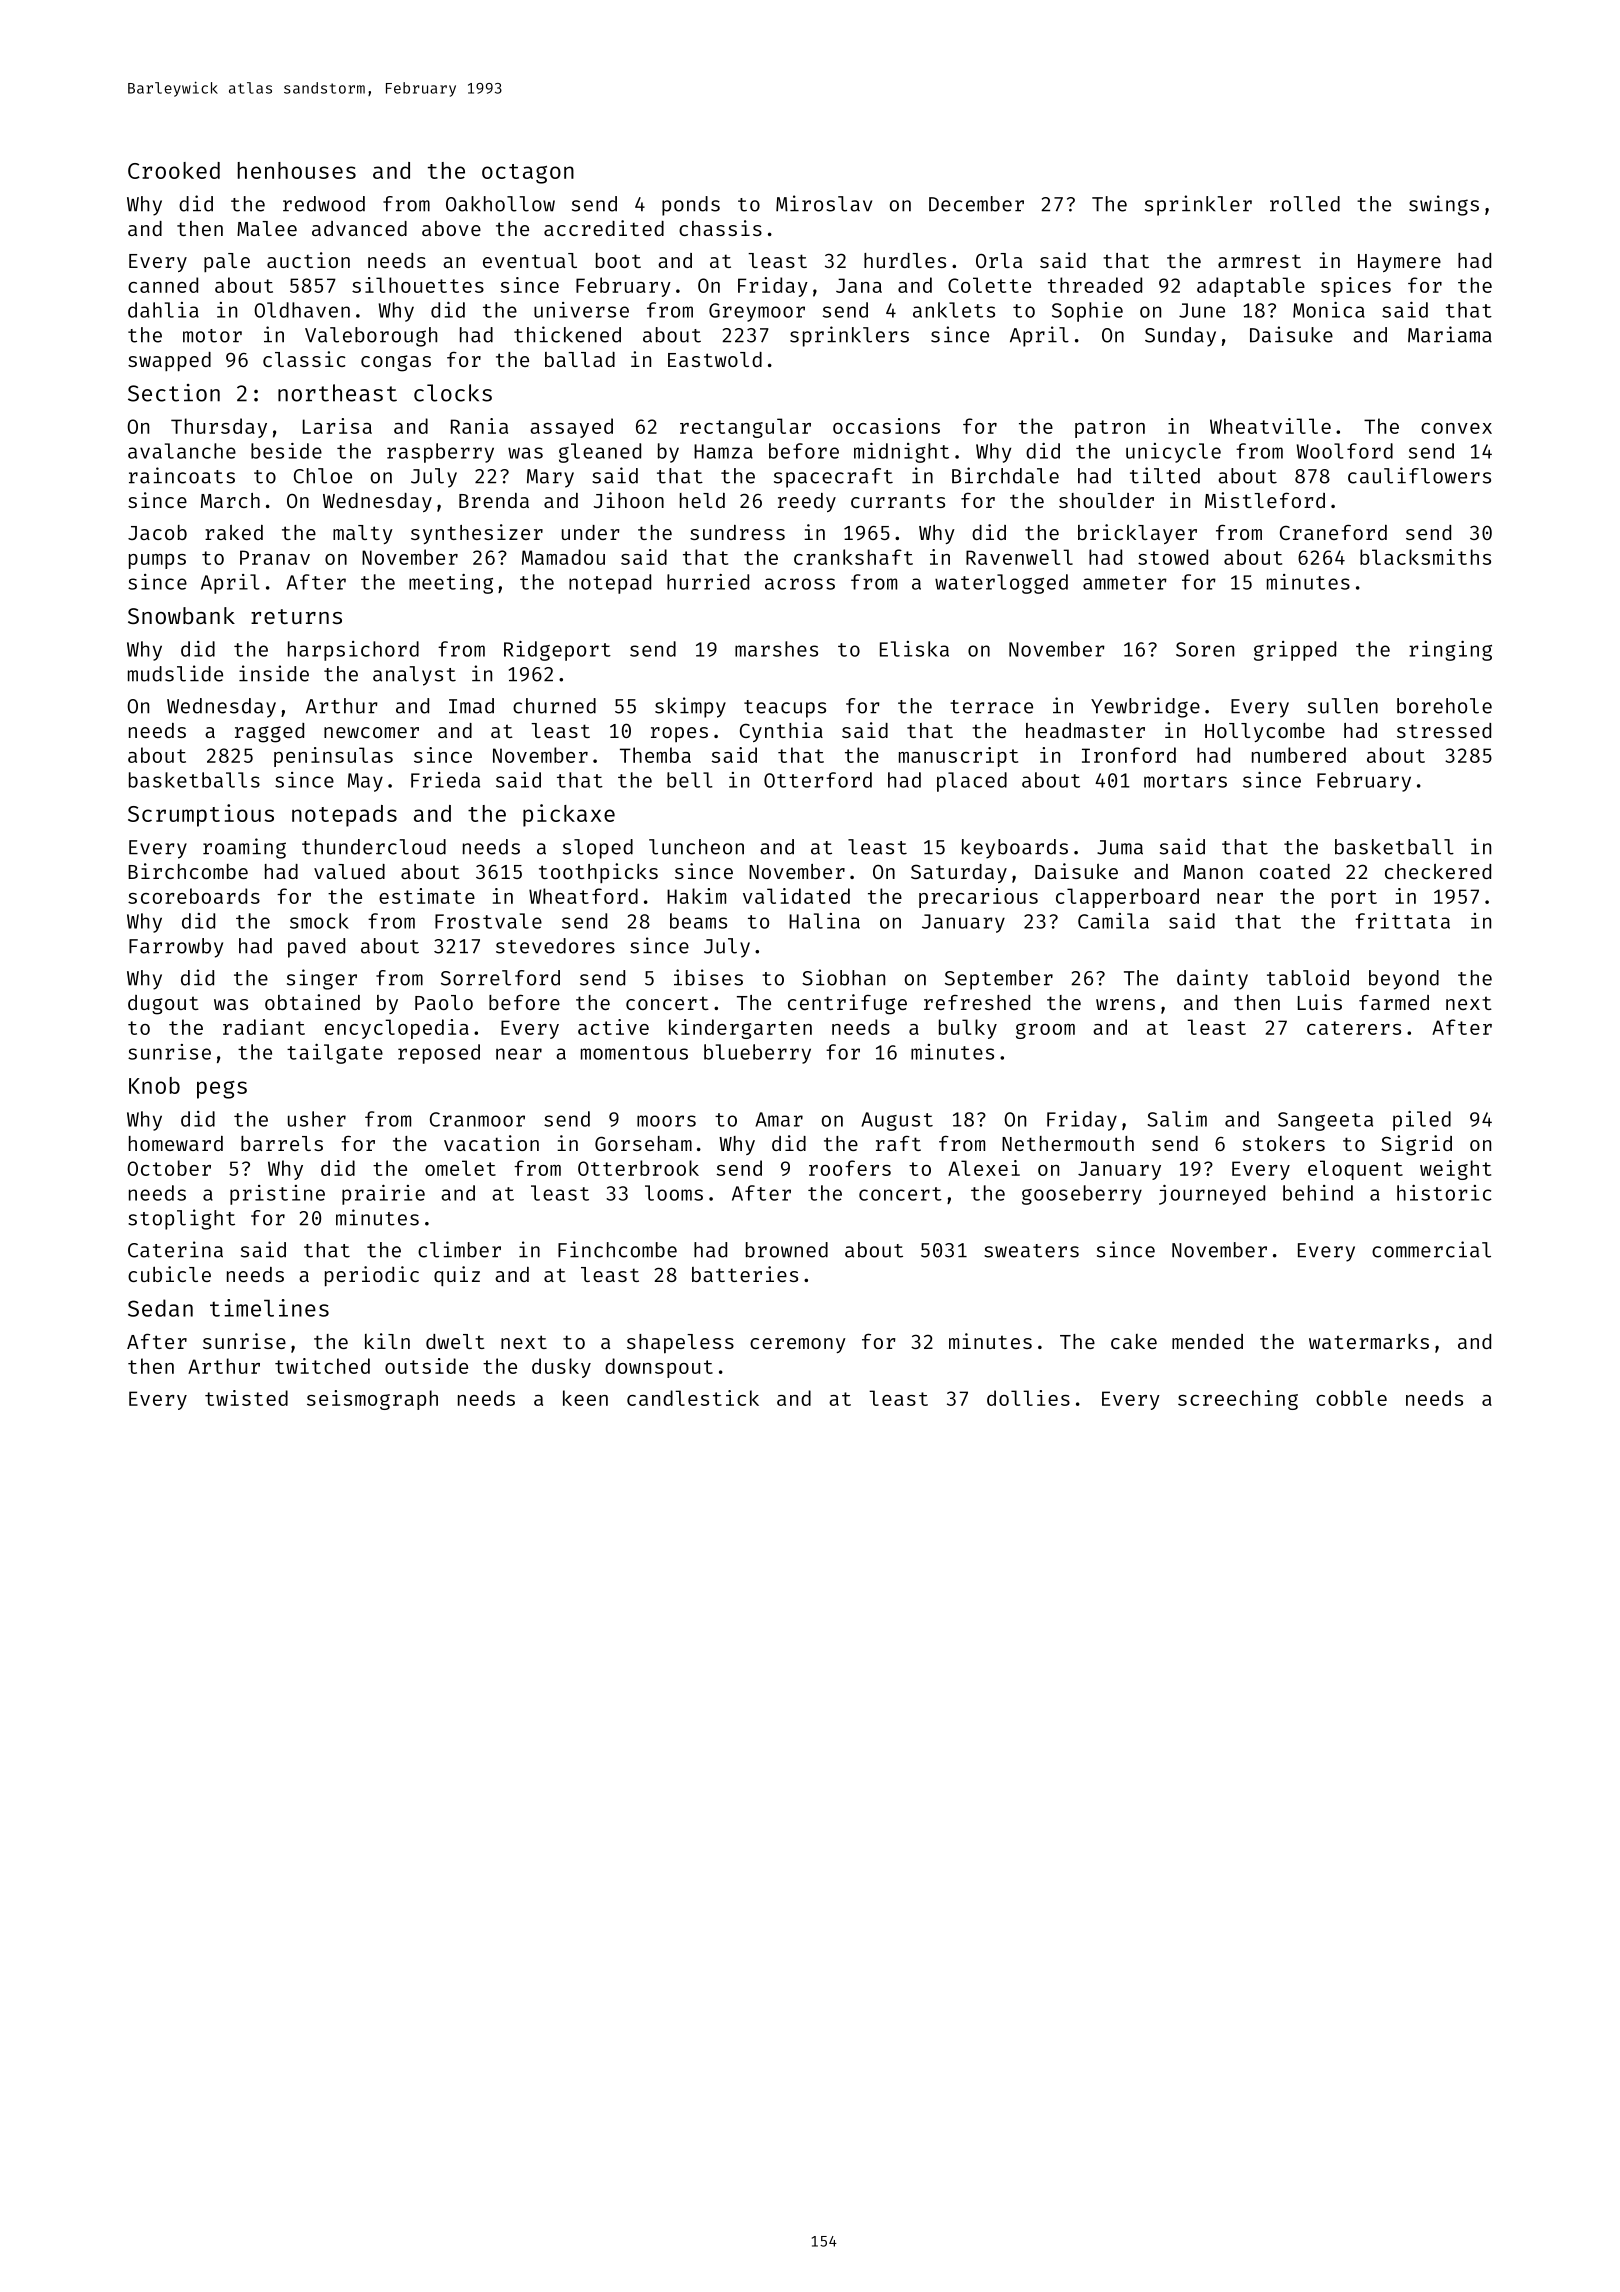 The height and width of the image is (2292, 1620). I want to click on rolled, so click(1305, 204).
